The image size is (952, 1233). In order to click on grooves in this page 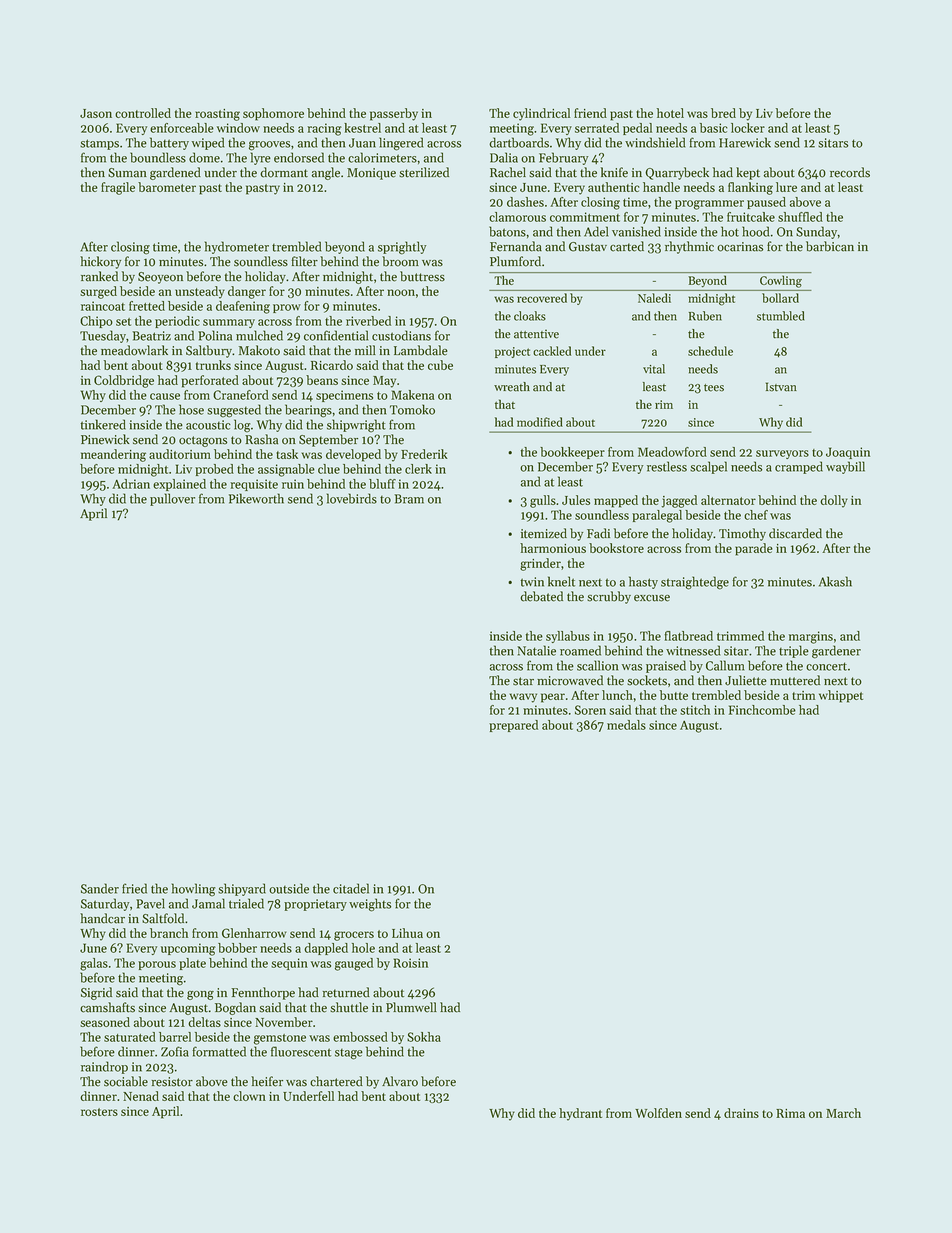, I will do `click(269, 146)`.
